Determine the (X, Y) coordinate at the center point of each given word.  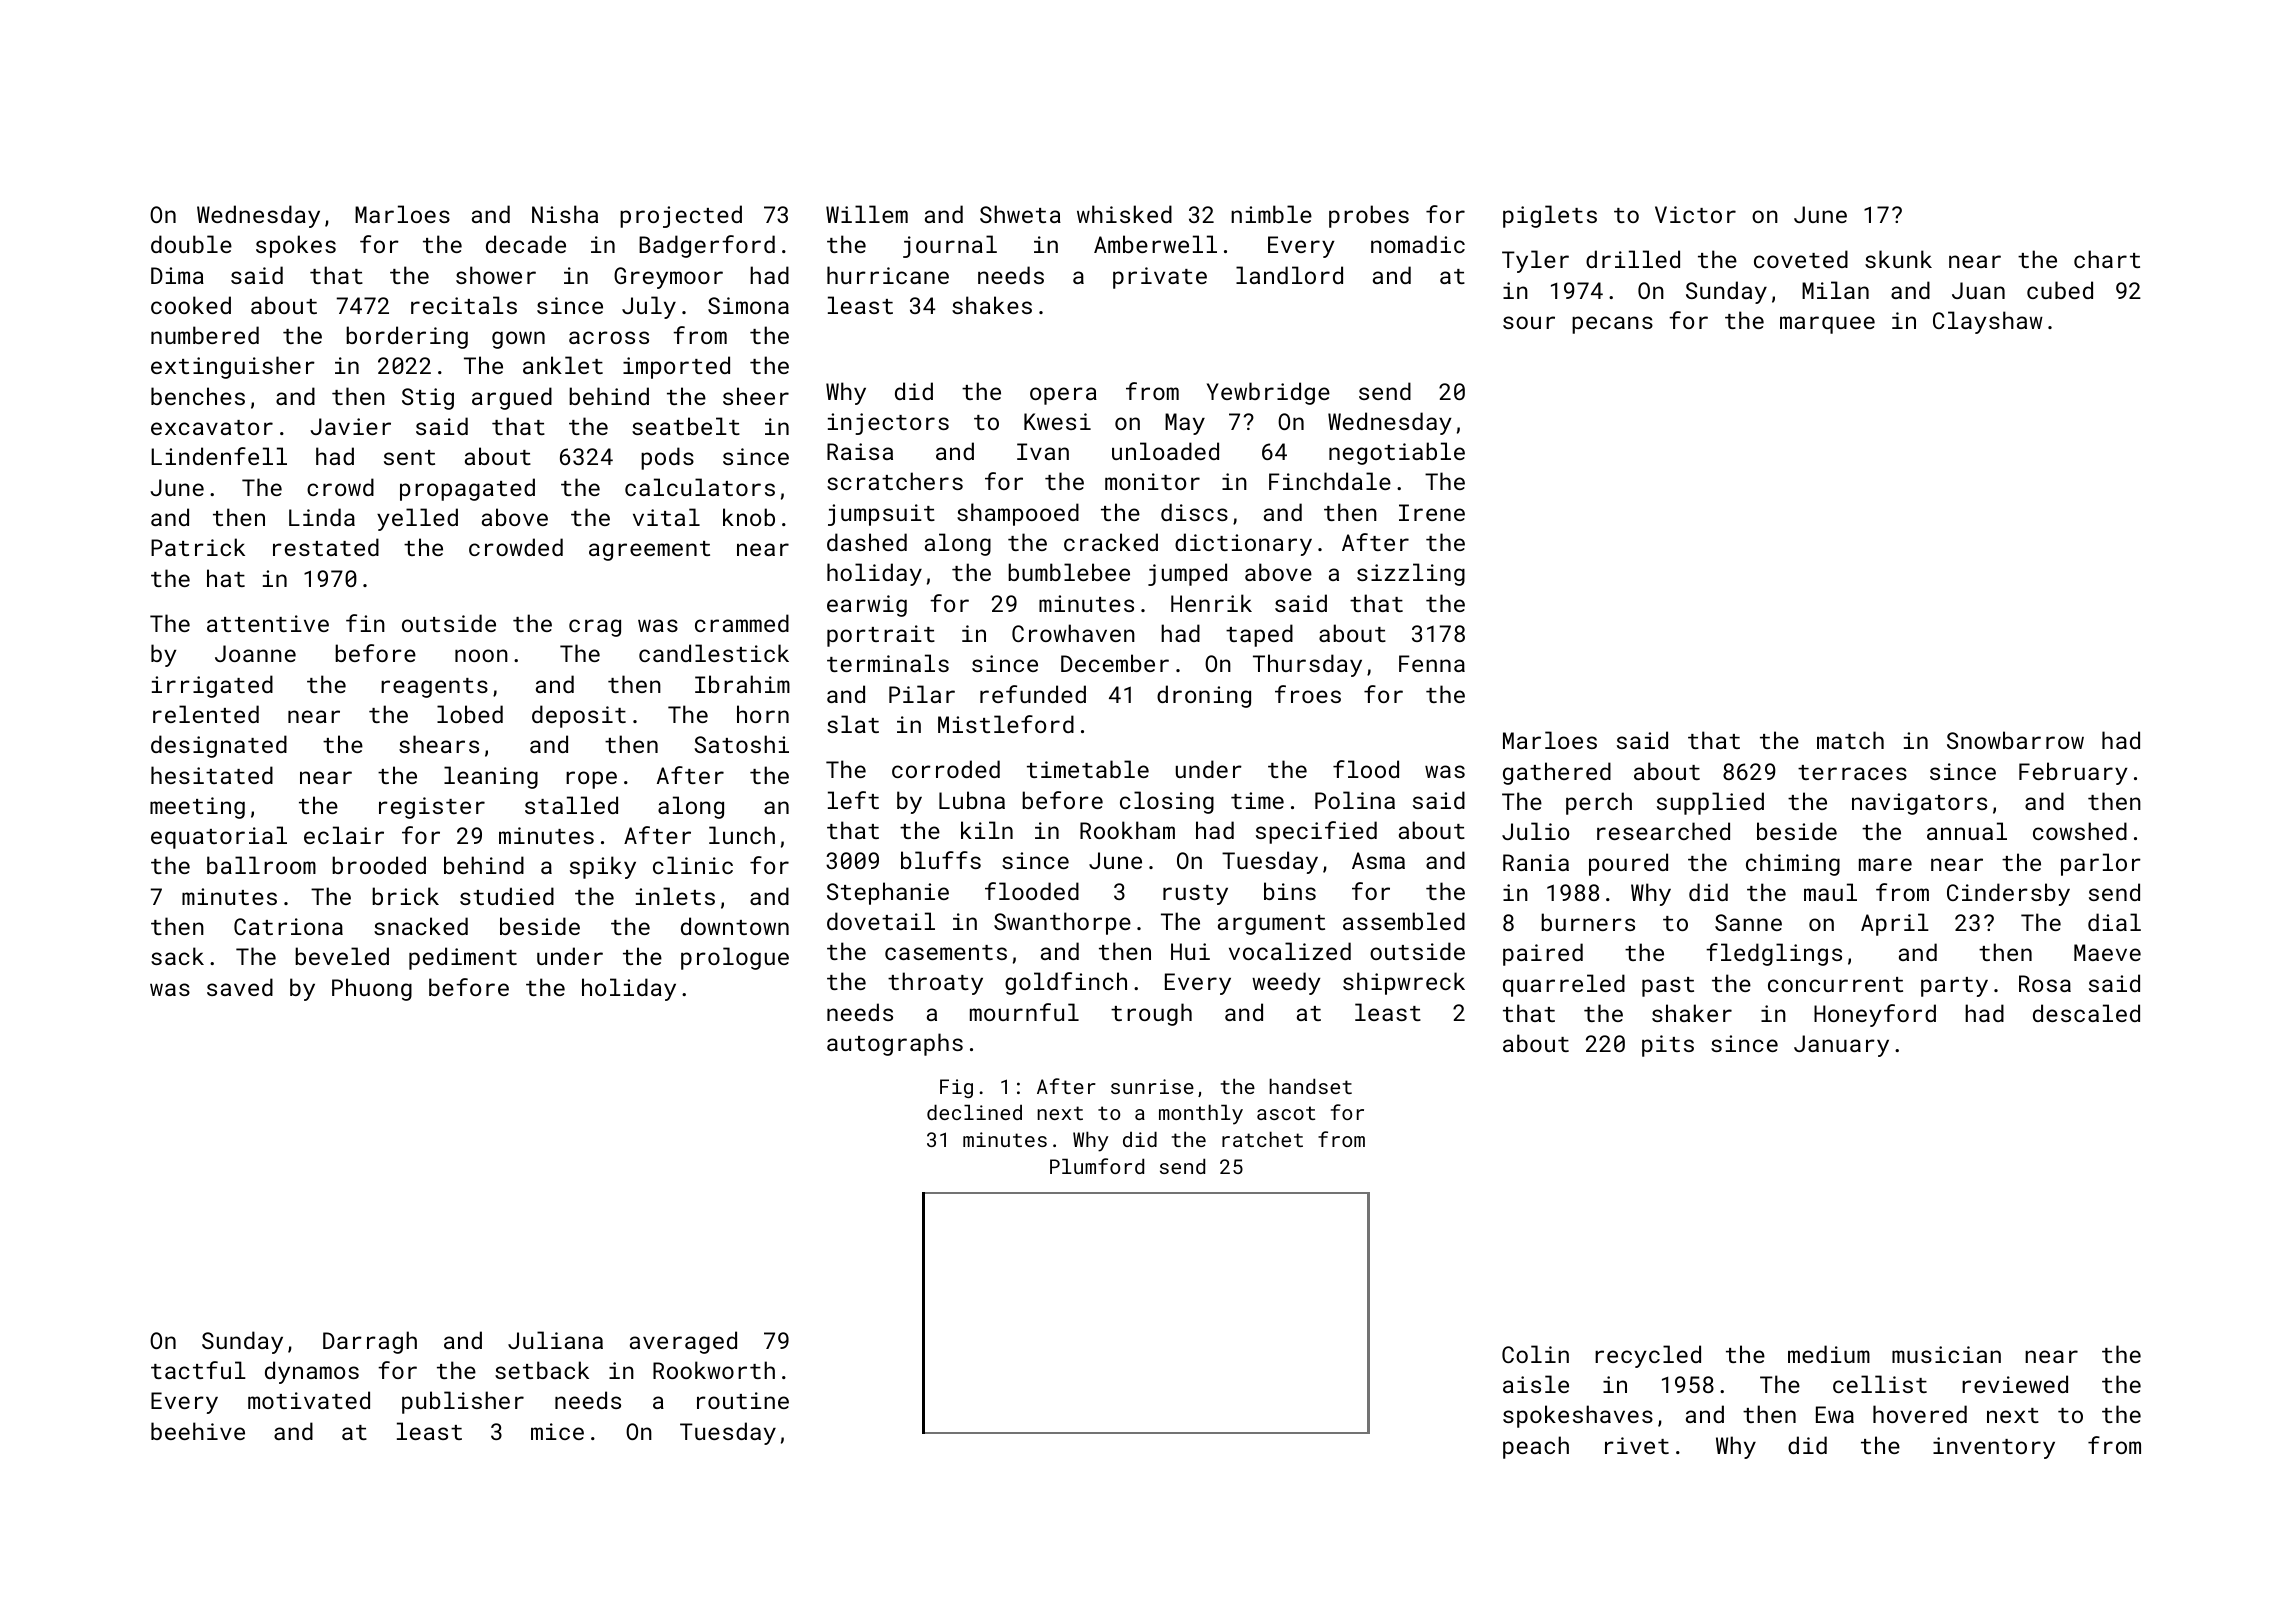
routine (743, 1400)
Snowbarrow (2015, 740)
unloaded (1165, 451)
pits (1668, 1046)
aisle (1536, 1384)
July (649, 307)
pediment (463, 958)
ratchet (1262, 1139)
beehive (198, 1431)
